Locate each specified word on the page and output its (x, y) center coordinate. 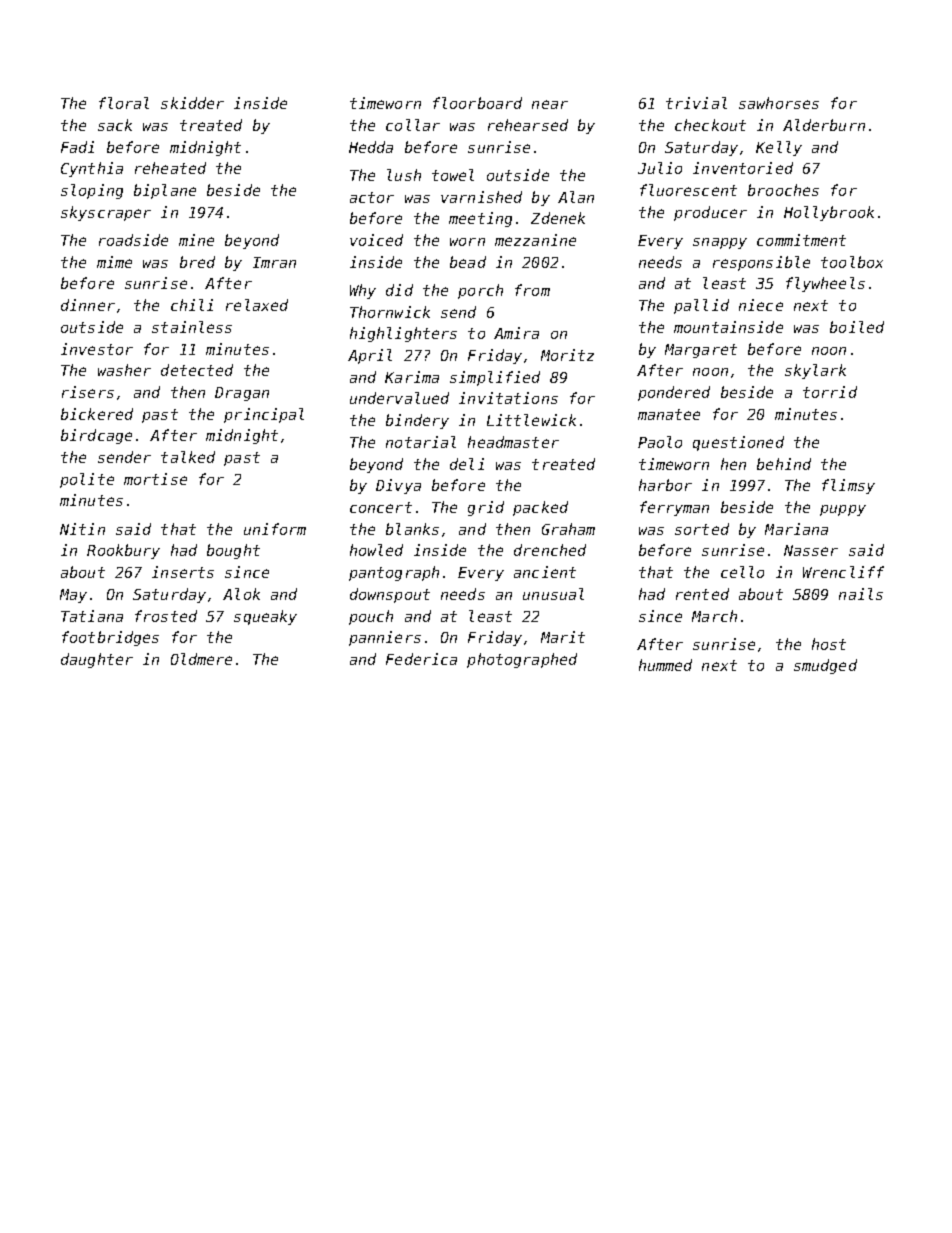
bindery (417, 421)
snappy (720, 243)
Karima (412, 377)
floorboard (477, 103)
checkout (710, 125)
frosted (166, 616)
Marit (563, 637)
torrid (830, 392)
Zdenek (558, 218)
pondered (674, 393)
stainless (192, 327)
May (73, 596)
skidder (192, 103)
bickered (97, 414)
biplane (165, 191)
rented (702, 594)
